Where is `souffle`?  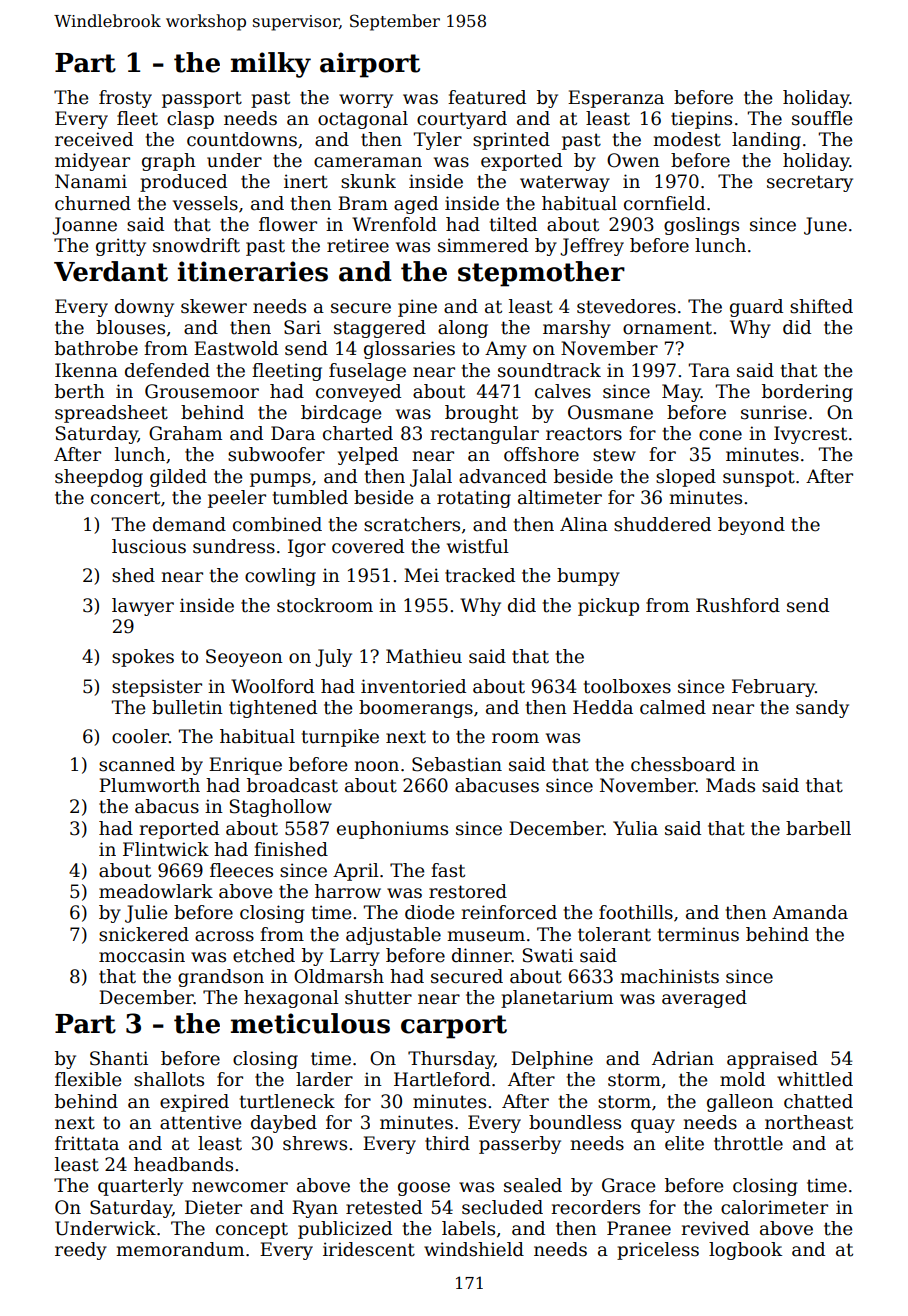
souffle is located at coordinates (822, 118).
